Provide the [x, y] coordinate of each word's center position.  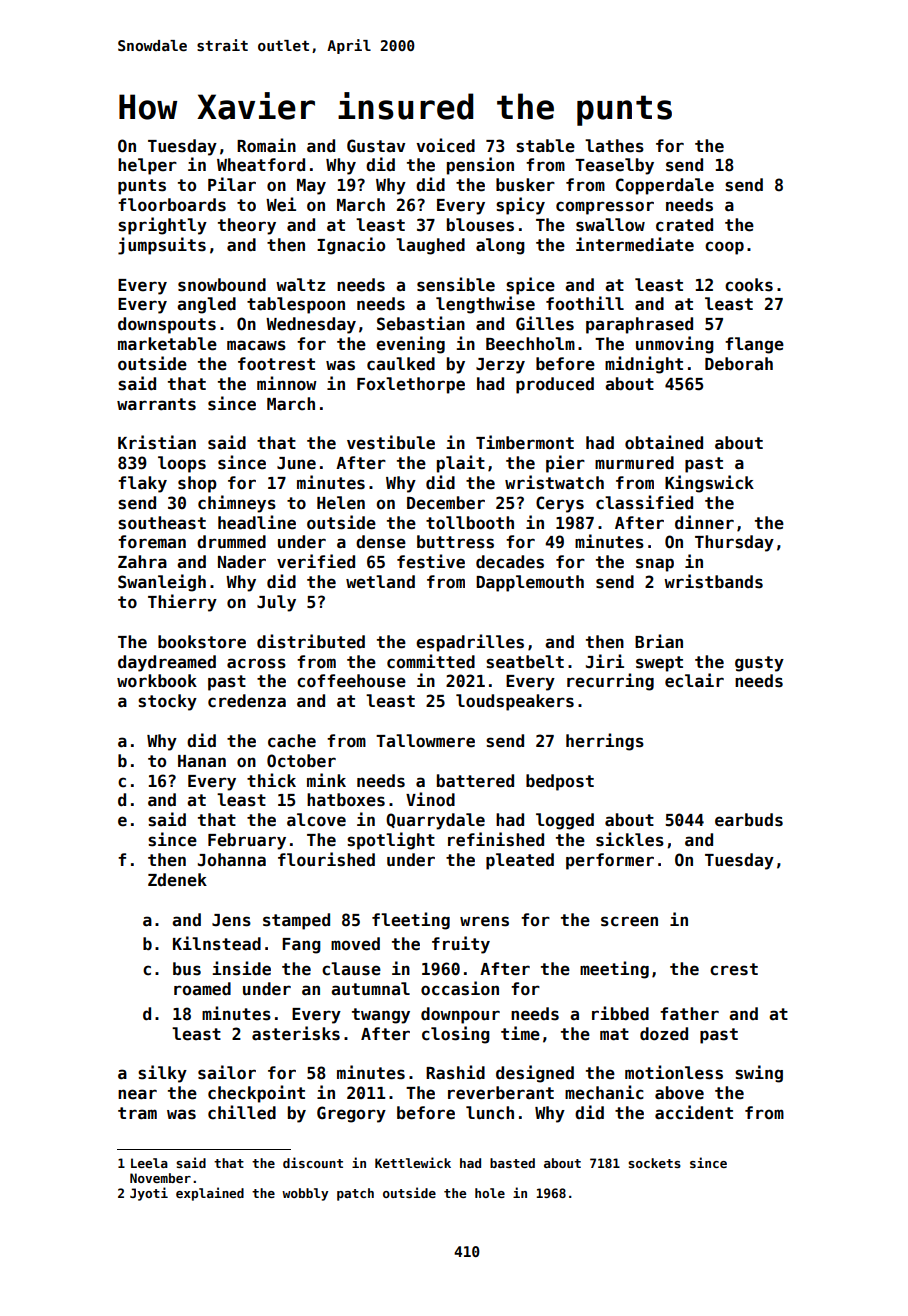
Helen [341, 503]
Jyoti [149, 1194]
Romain [266, 145]
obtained [664, 442]
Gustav [376, 146]
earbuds [749, 820]
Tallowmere [425, 741]
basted [512, 1163]
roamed [202, 989]
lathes [614, 146]
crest [734, 969]
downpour [460, 1015]
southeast [162, 523]
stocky [167, 702]
